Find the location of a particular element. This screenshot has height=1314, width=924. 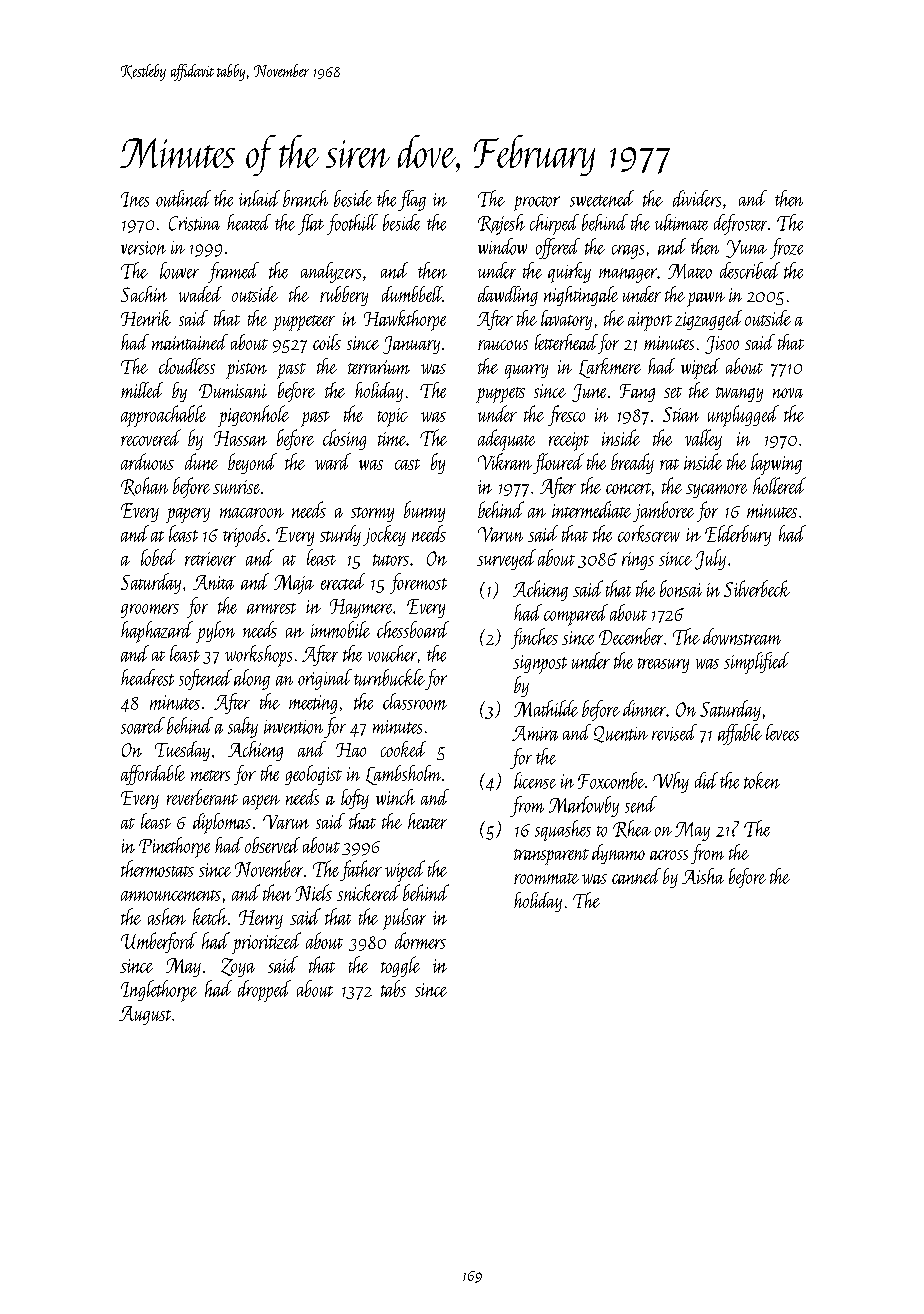

August is located at coordinates (145, 1015).
